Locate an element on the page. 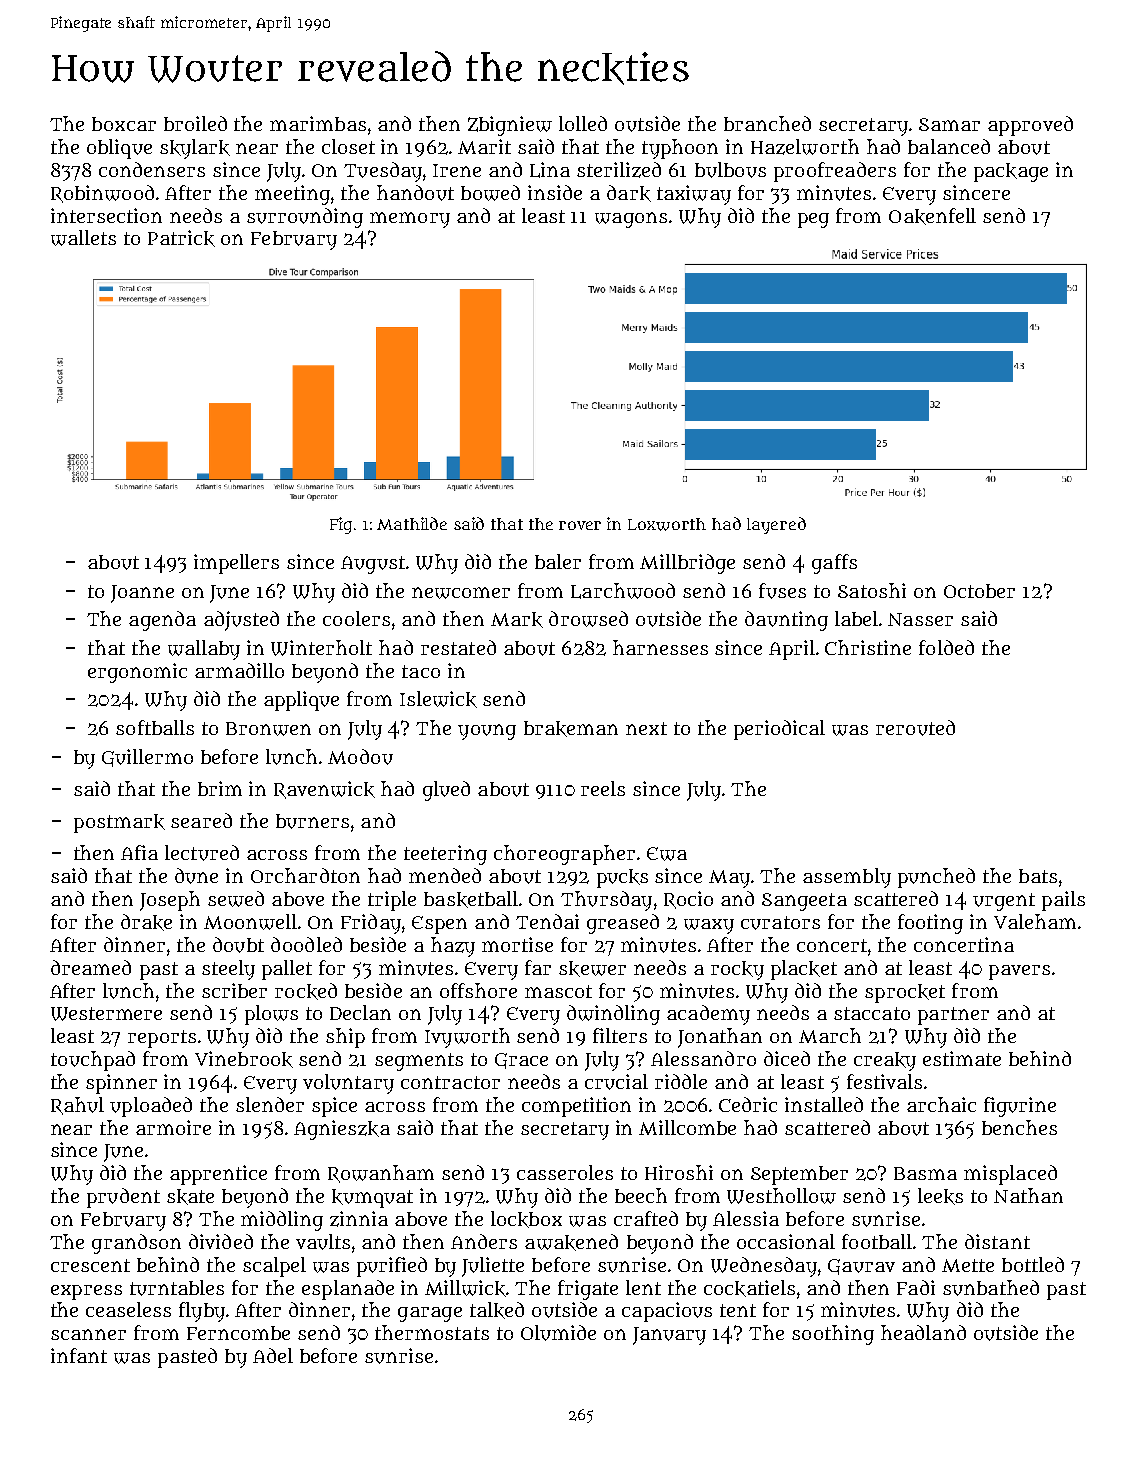 Image resolution: width=1136 pixels, height=1471 pixels. soothing is located at coordinates (833, 1335).
